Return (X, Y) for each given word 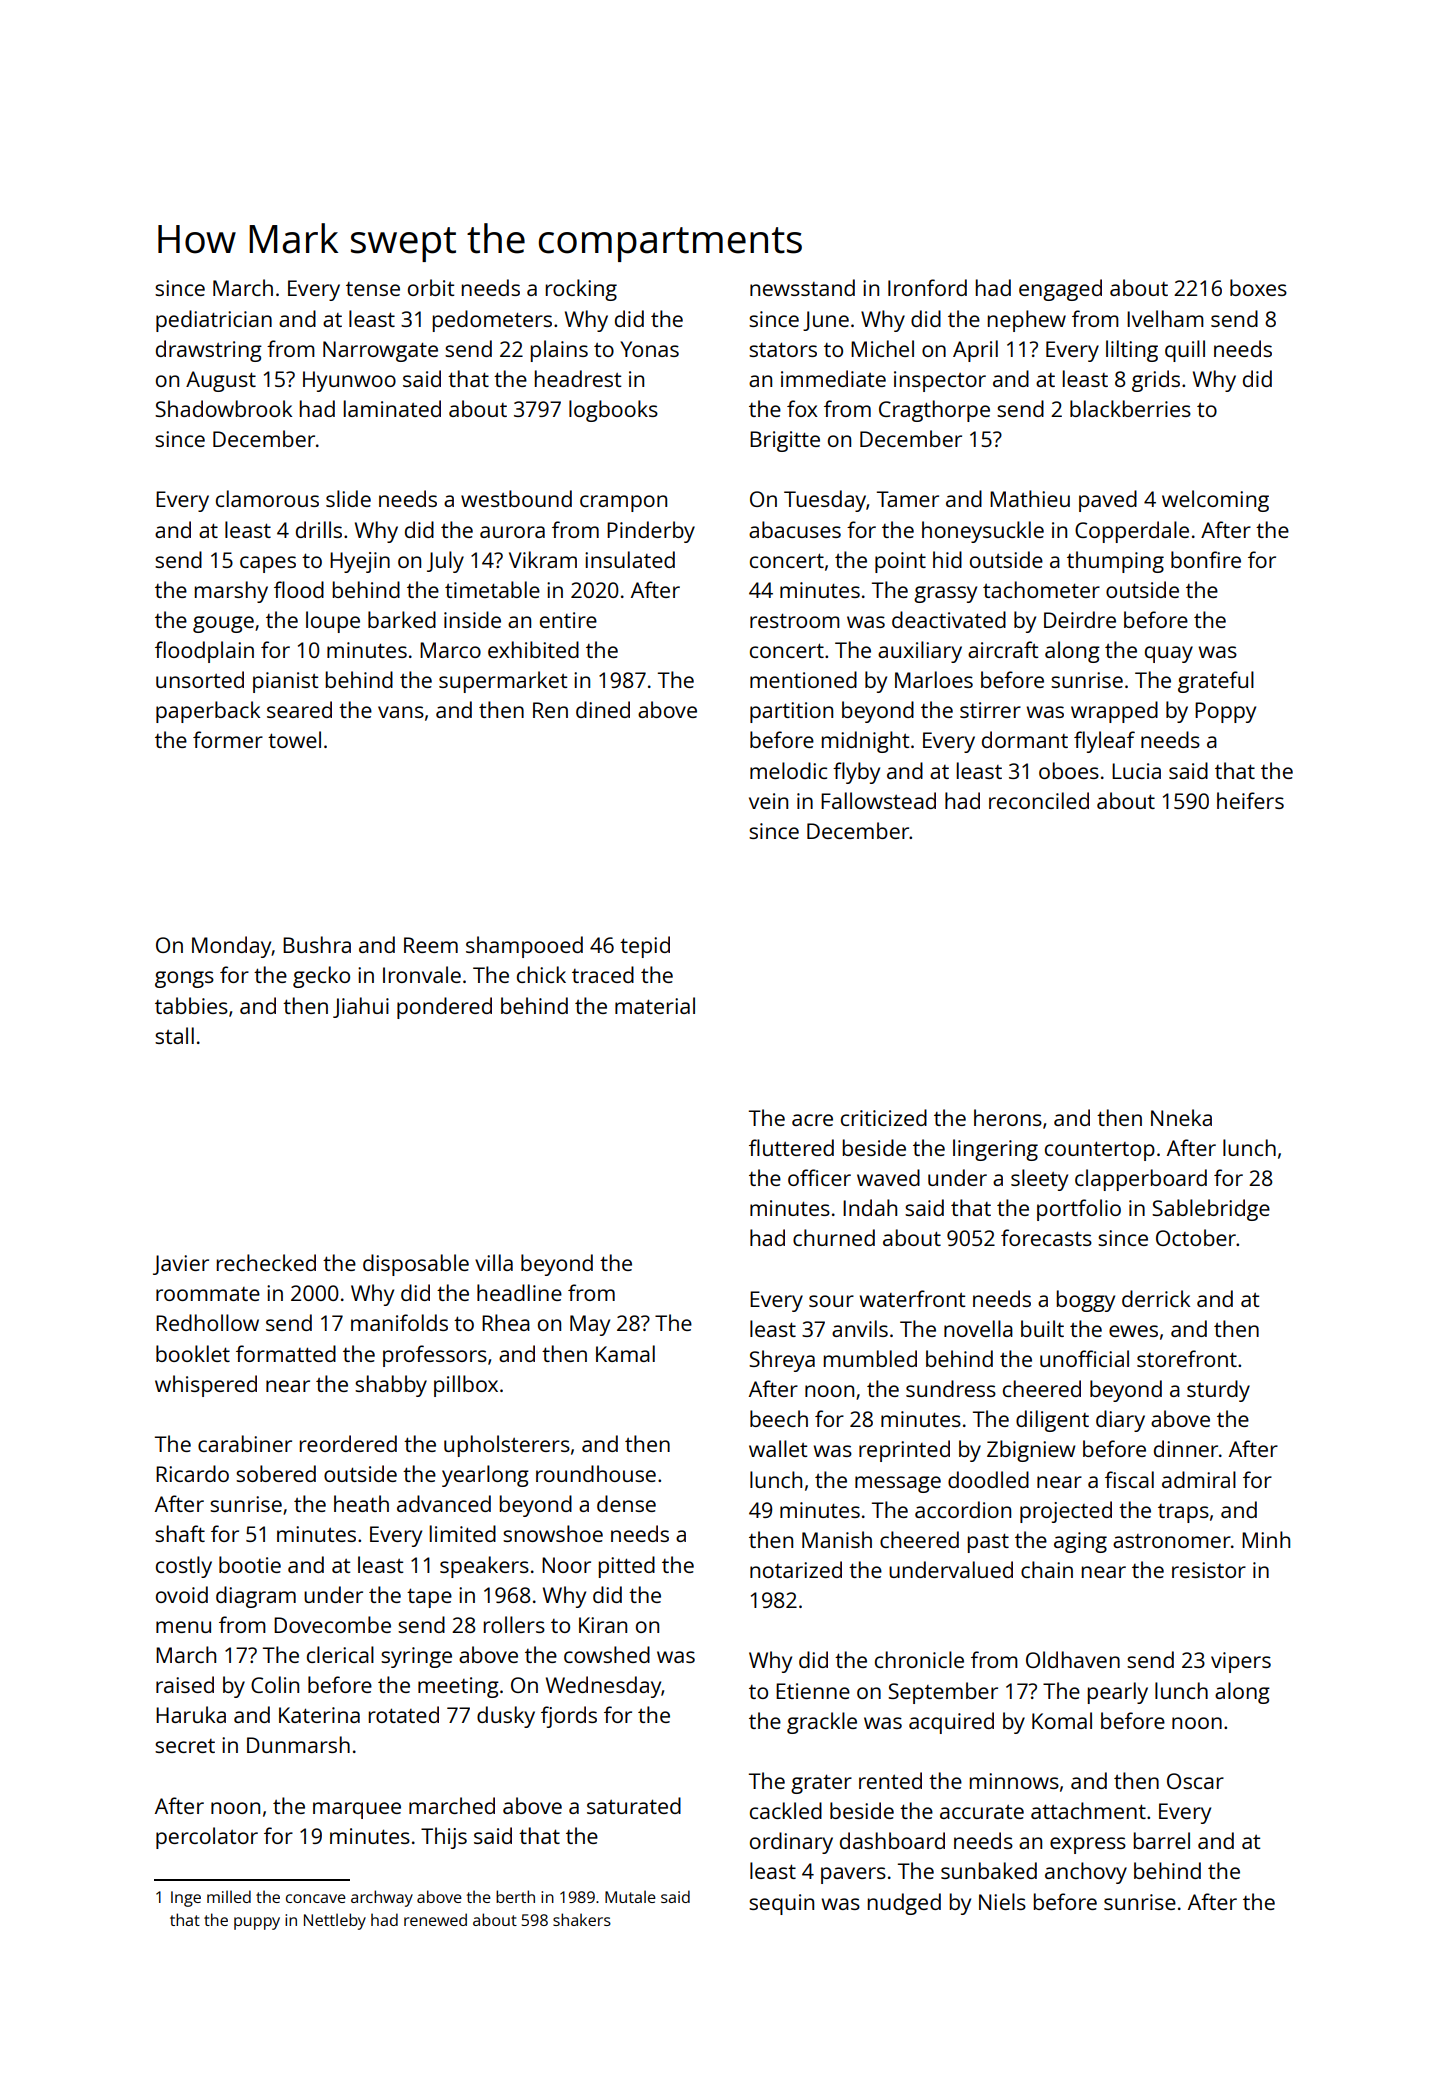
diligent (1052, 1421)
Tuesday (825, 501)
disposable (416, 1265)
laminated (392, 408)
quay (1169, 654)
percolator (207, 1838)
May (590, 1325)
